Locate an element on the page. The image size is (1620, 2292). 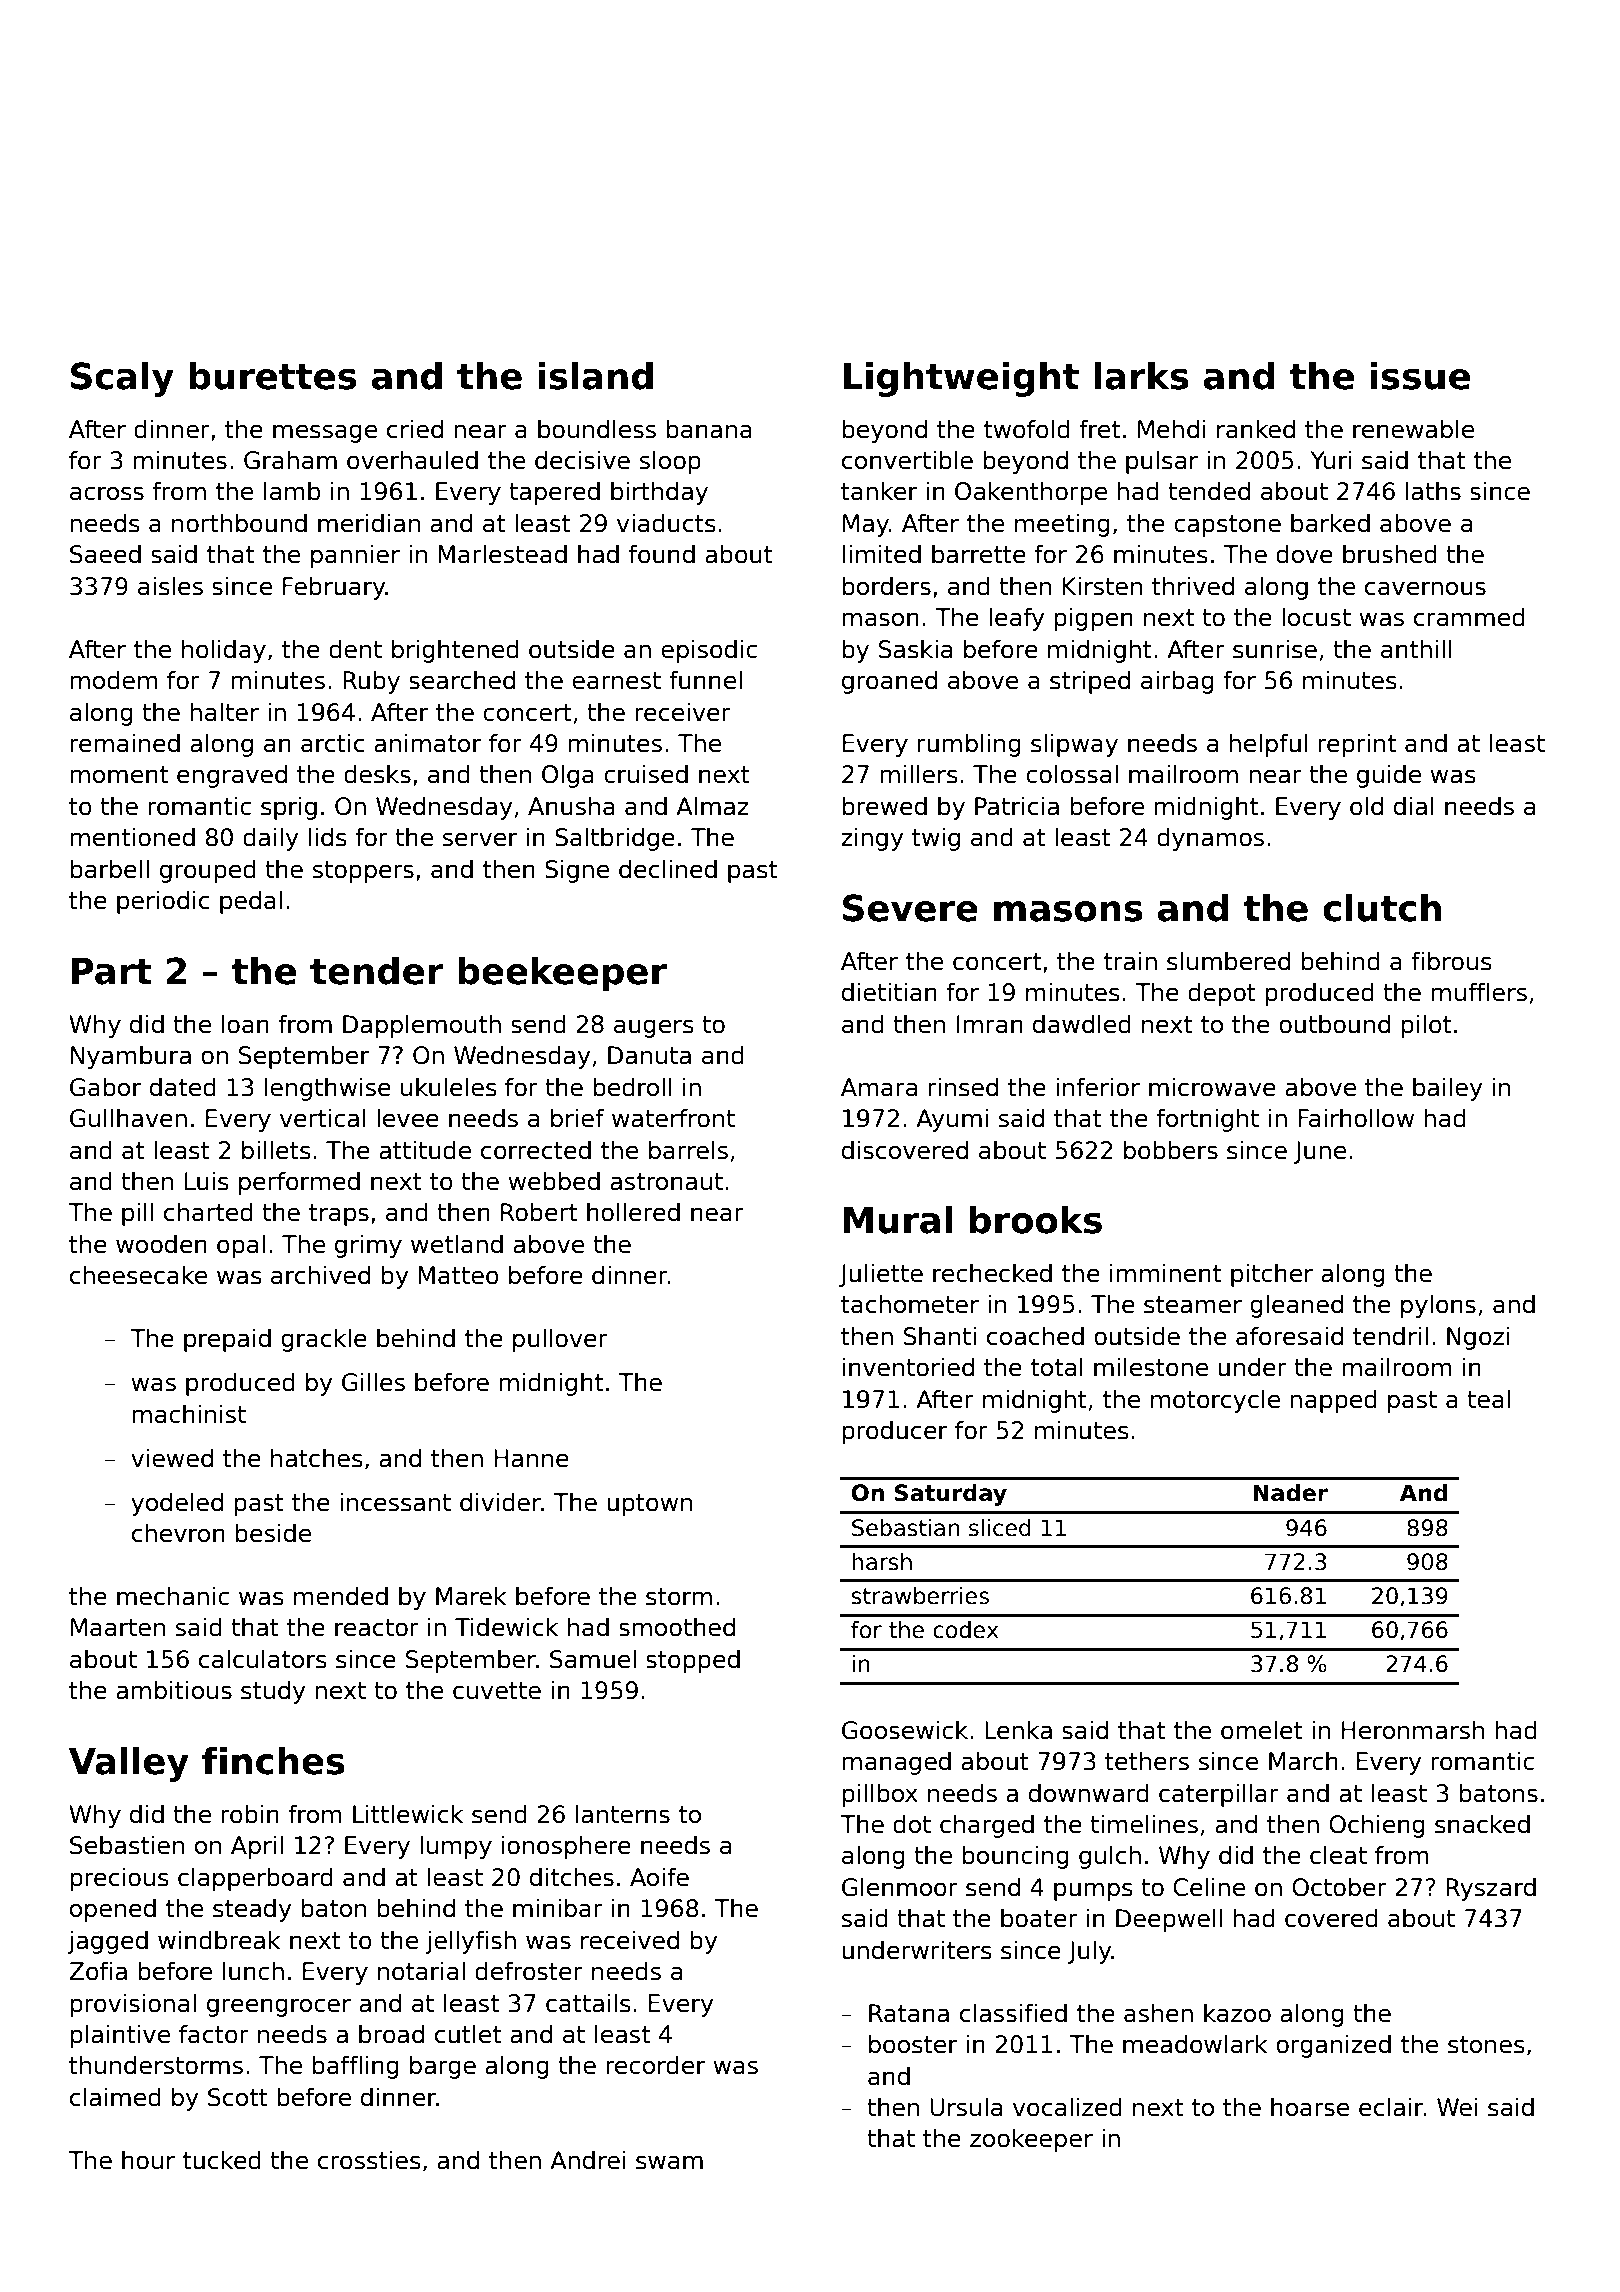
Lightweight is located at coordinates (961, 379).
